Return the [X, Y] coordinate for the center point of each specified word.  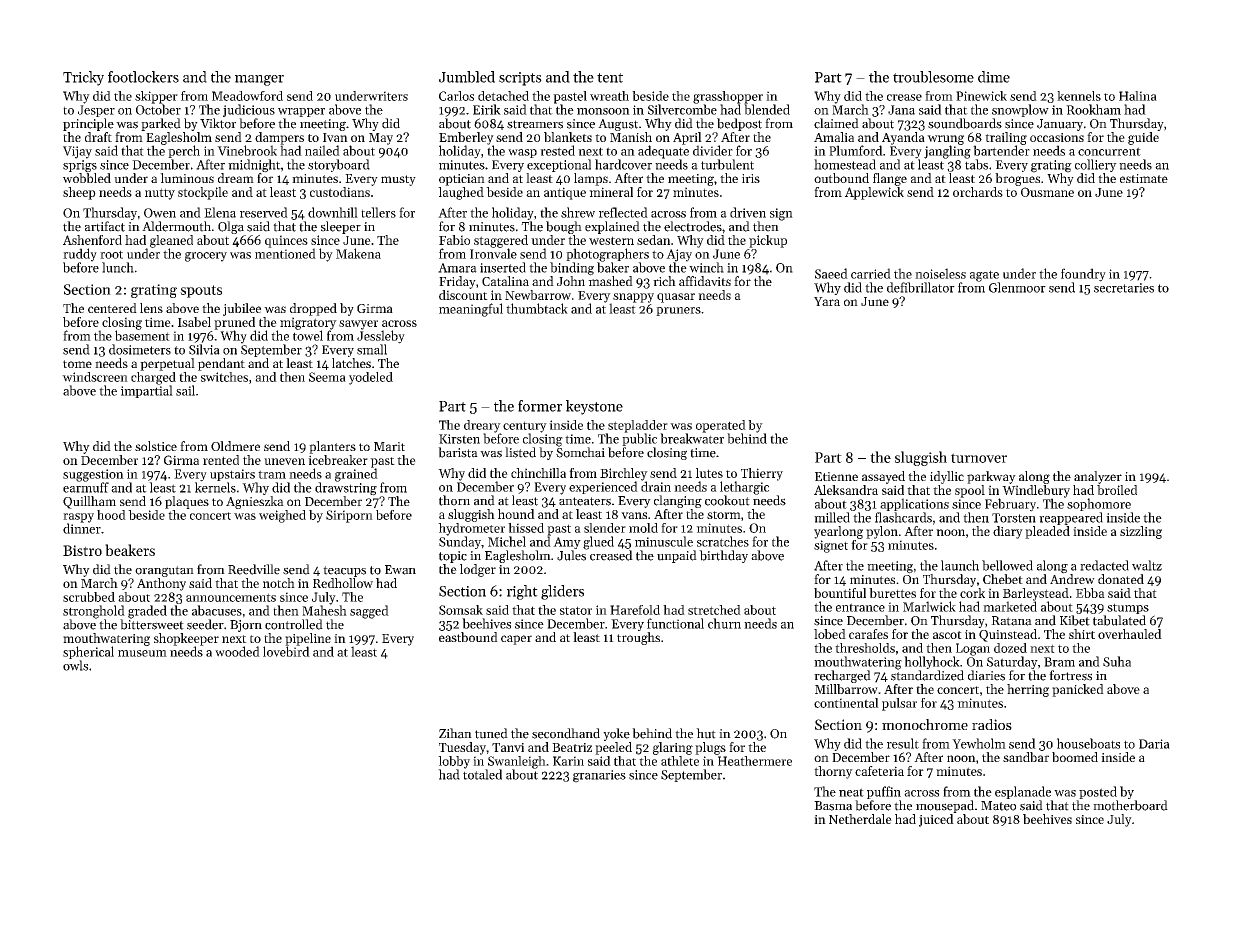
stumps [1128, 608]
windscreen [95, 377]
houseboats [1088, 743]
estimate [1144, 178]
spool [970, 491]
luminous [187, 178]
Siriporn [349, 516]
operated [721, 426]
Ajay [679, 255]
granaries [599, 776]
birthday [723, 556]
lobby [454, 762]
